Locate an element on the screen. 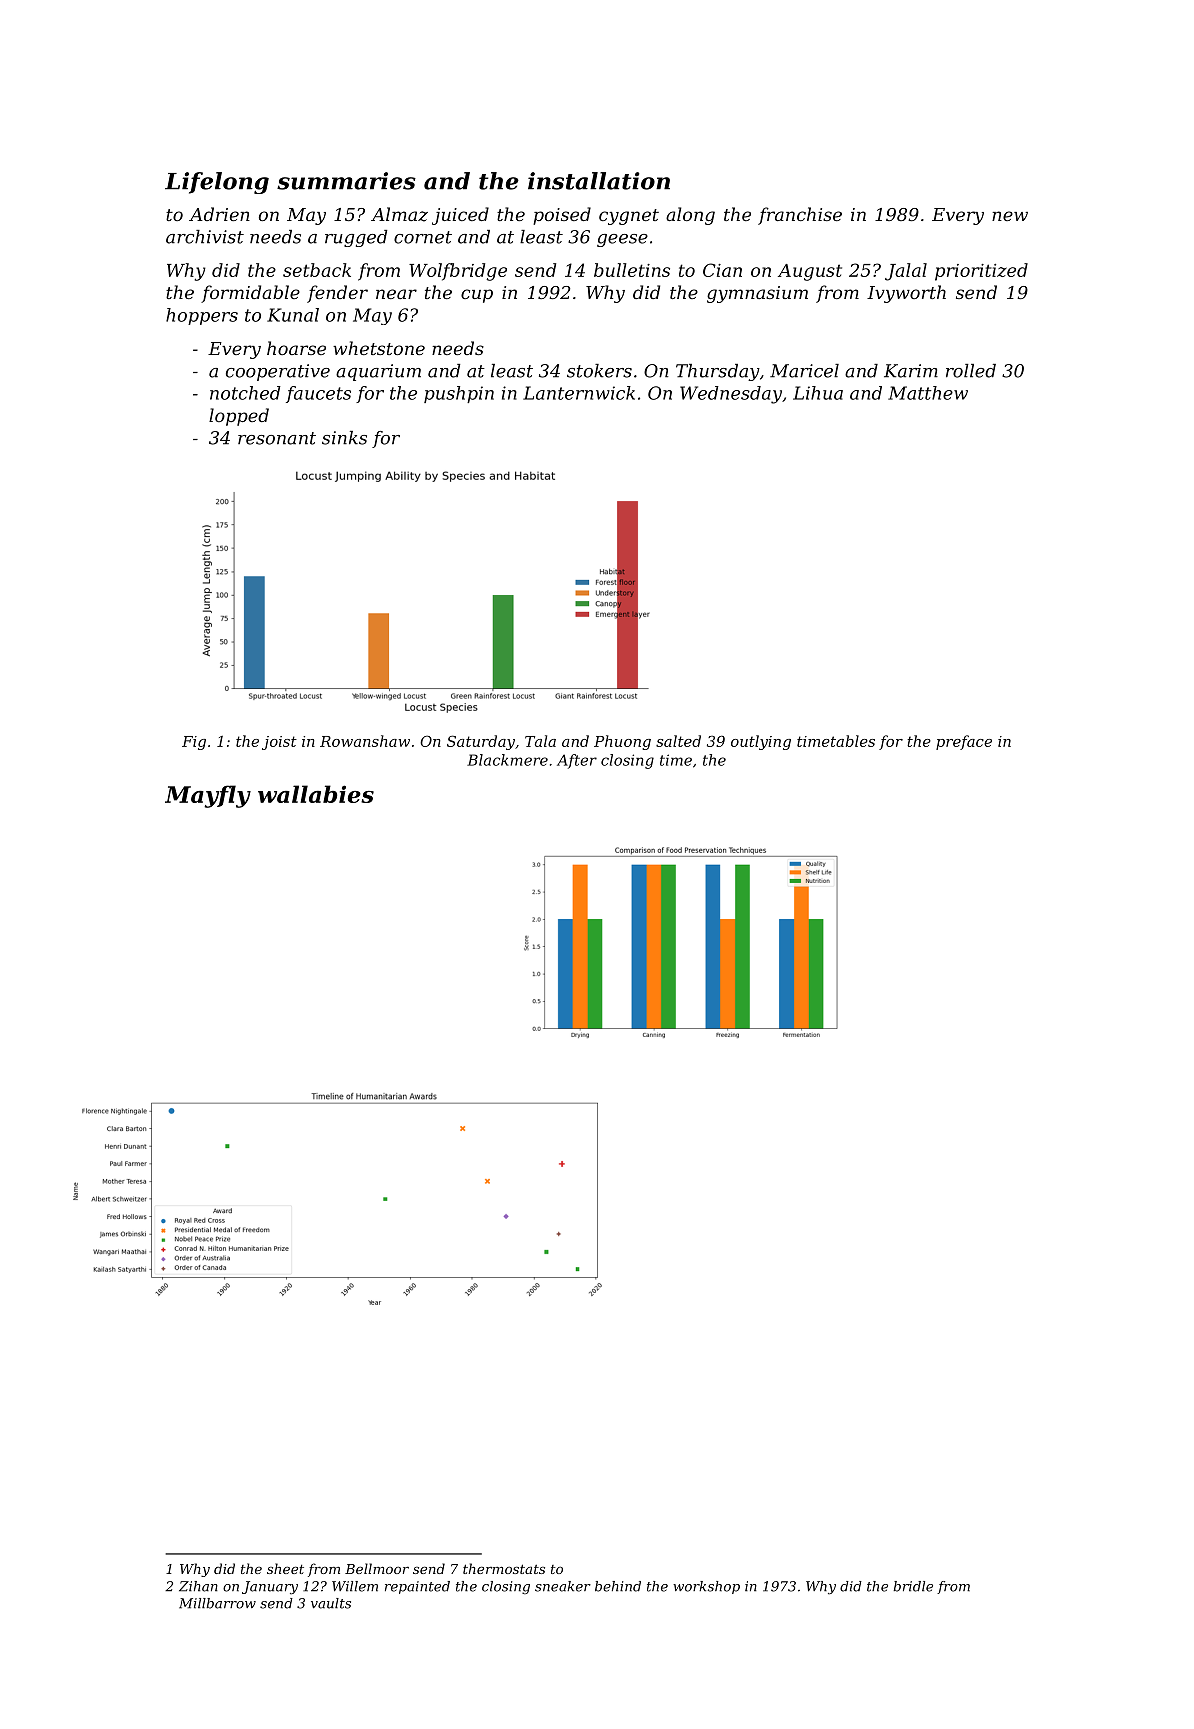 The image size is (1194, 1729). Lanternwick is located at coordinates (579, 393).
